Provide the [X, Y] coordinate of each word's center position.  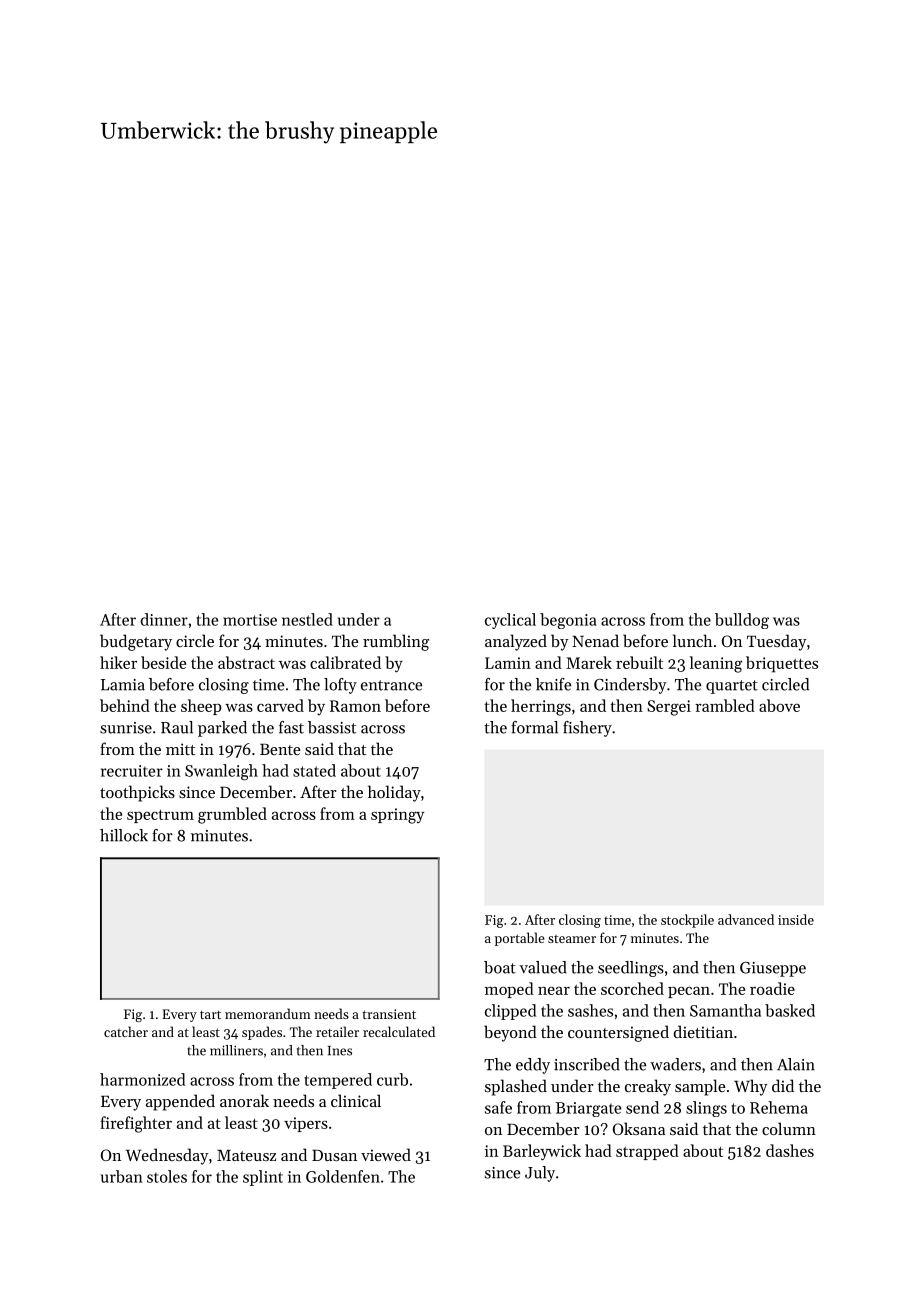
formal [534, 727]
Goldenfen [343, 1176]
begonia [568, 621]
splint [263, 1178]
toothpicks [137, 793]
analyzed [516, 642]
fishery [587, 729]
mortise [250, 620]
